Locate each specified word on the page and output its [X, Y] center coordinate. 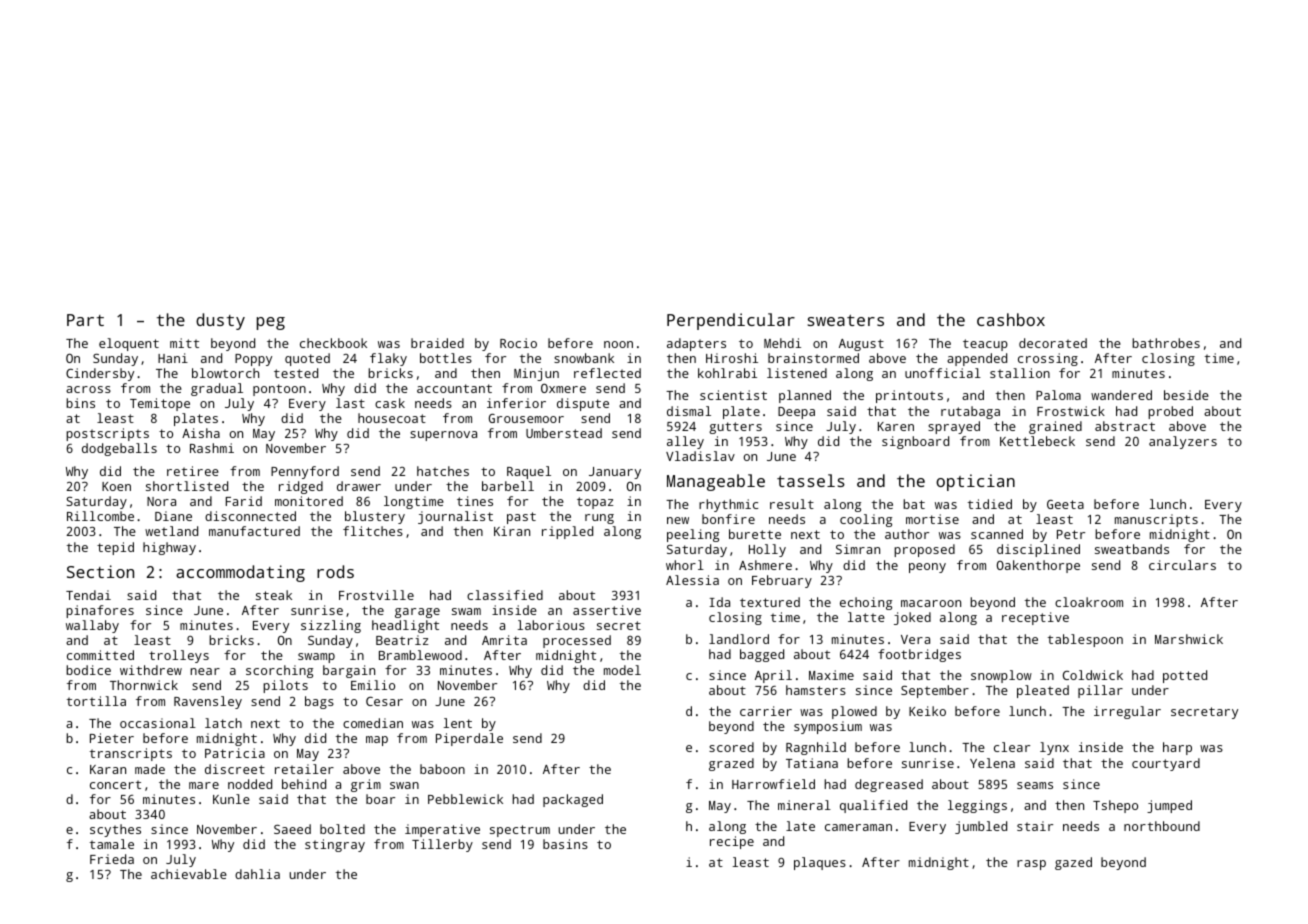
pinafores [100, 611]
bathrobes [1166, 343]
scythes [115, 830]
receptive [1035, 618]
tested [296, 373]
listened [797, 373]
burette [755, 534]
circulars [1182, 565]
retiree [193, 471]
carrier [766, 711]
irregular [1127, 712]
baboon [442, 769]
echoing [866, 603]
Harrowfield [773, 784]
